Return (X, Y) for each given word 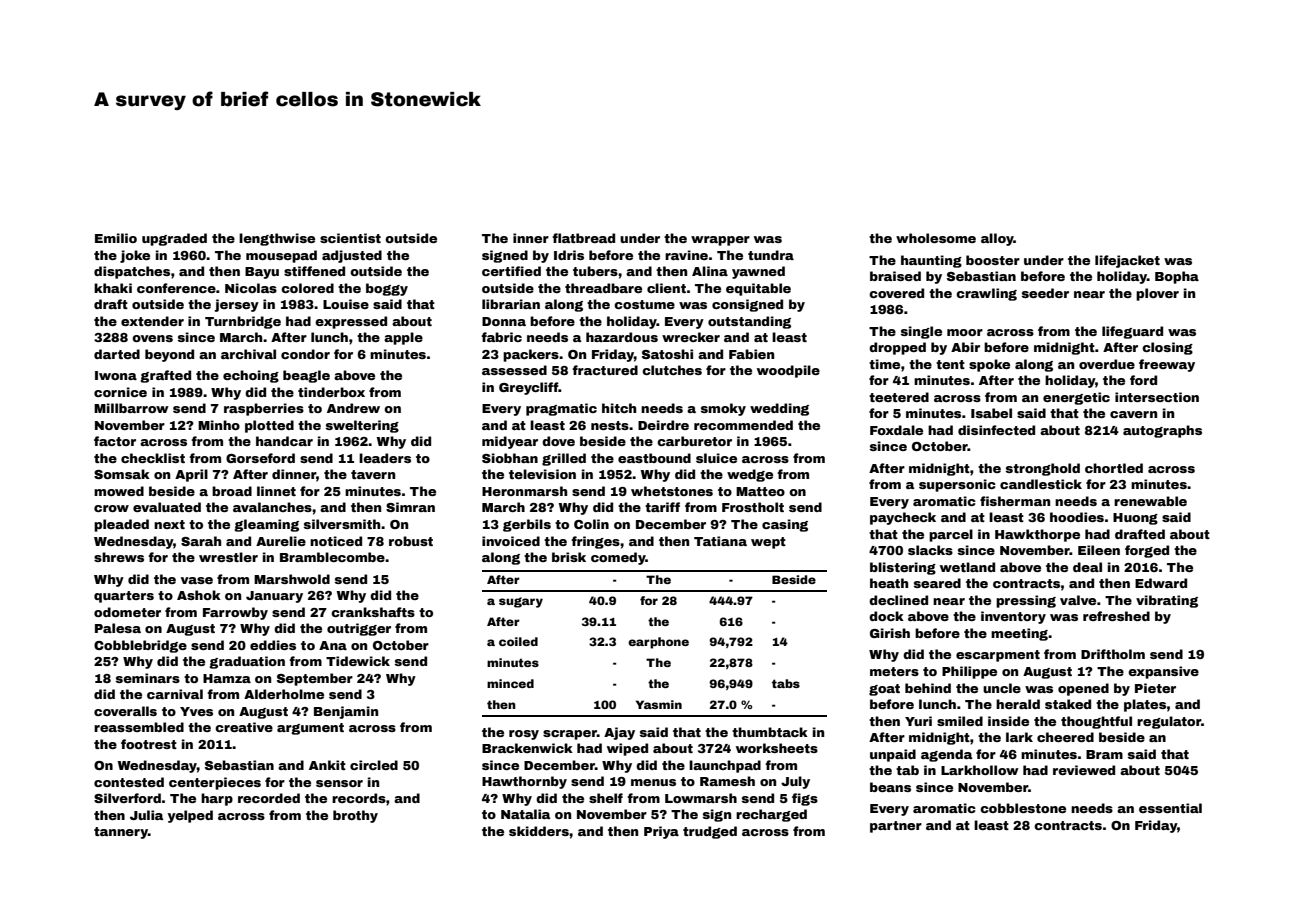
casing (785, 525)
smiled (960, 721)
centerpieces (215, 783)
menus (653, 782)
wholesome (936, 238)
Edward (1161, 583)
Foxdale (896, 430)
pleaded (121, 525)
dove (558, 441)
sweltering (362, 426)
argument (310, 729)
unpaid (893, 755)
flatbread (583, 238)
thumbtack (770, 732)
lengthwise (277, 239)
